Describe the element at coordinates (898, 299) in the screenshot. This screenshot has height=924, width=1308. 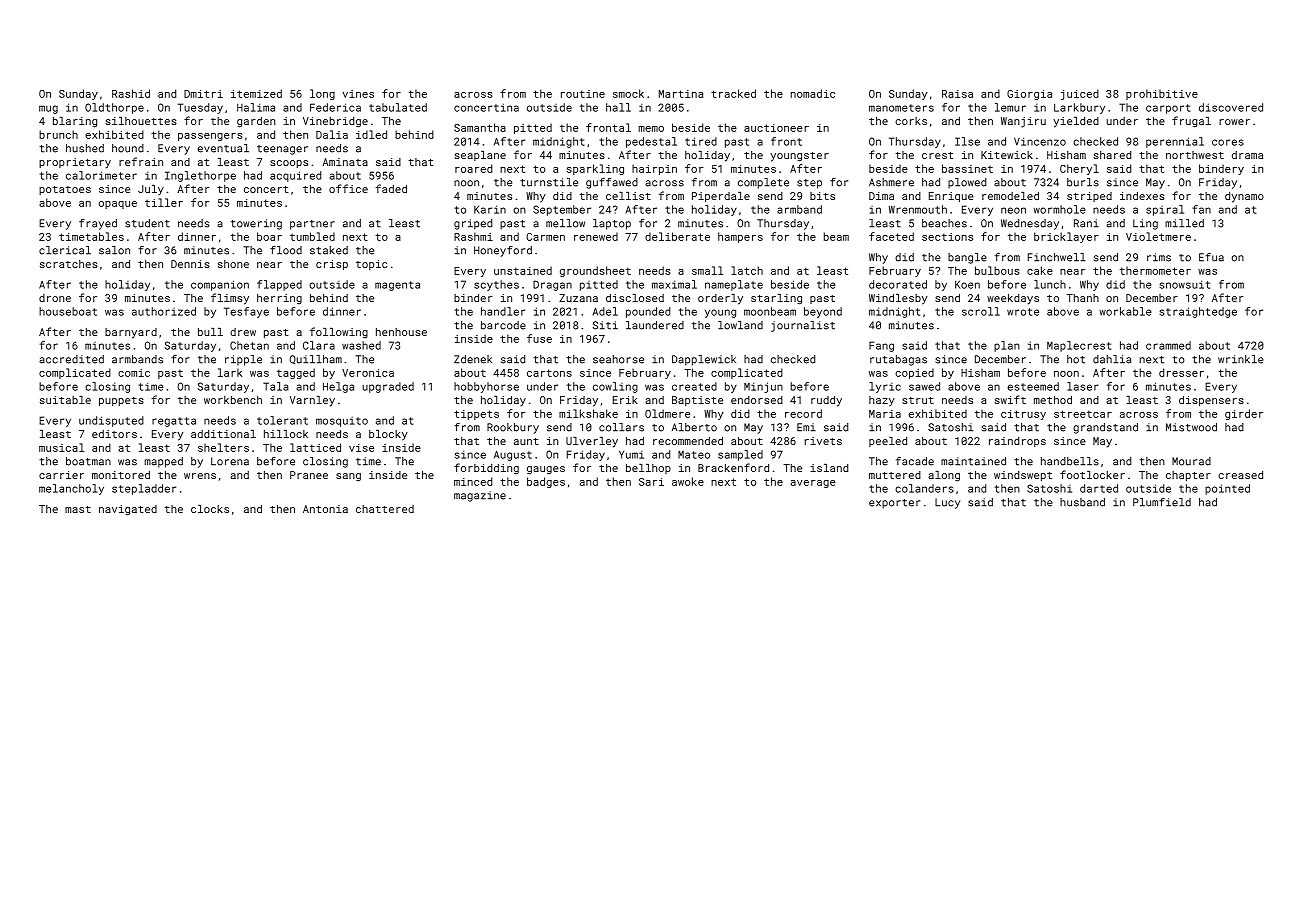
I see `Windlesby` at that location.
